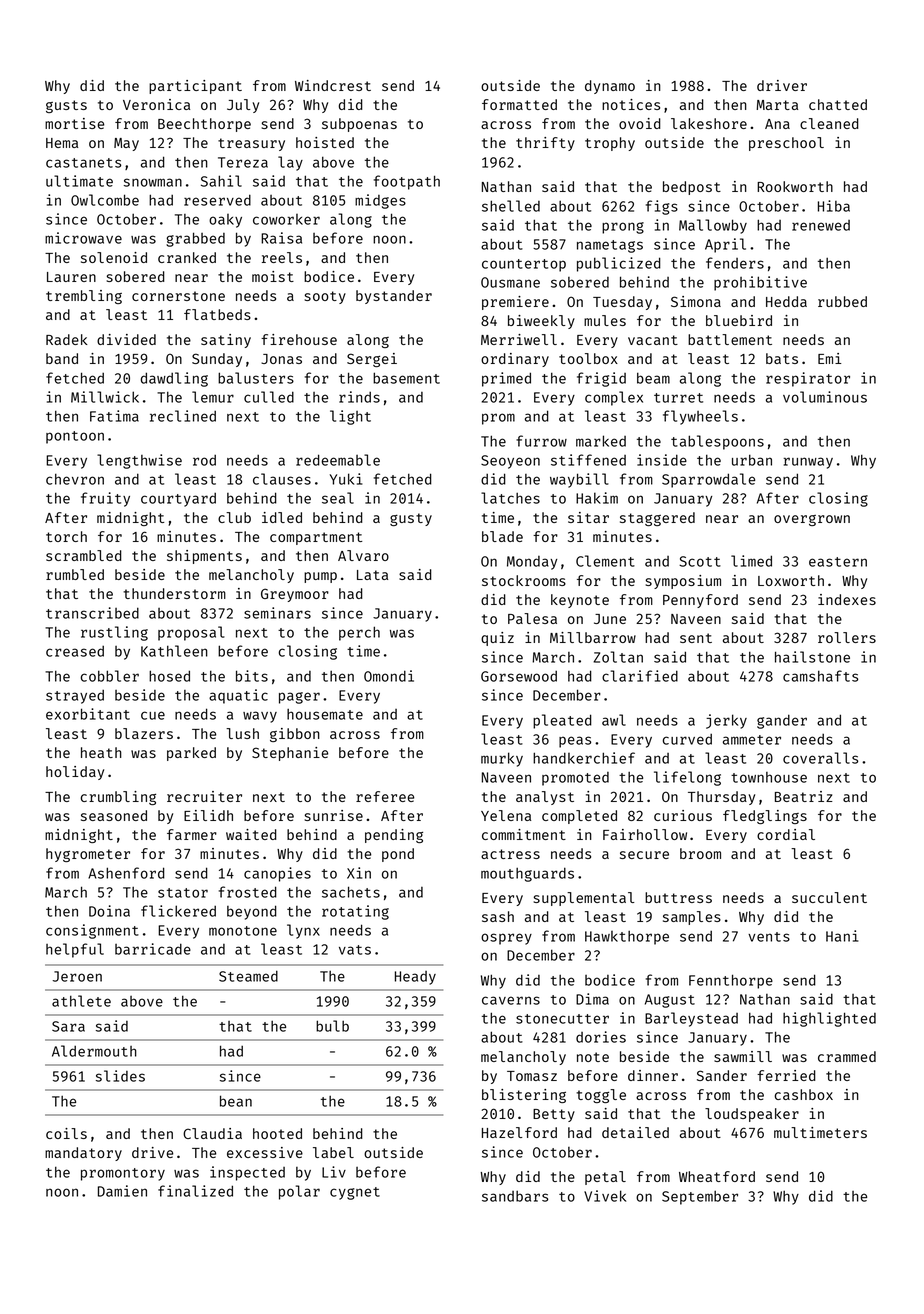  I want to click on Ashenford, so click(126, 873).
